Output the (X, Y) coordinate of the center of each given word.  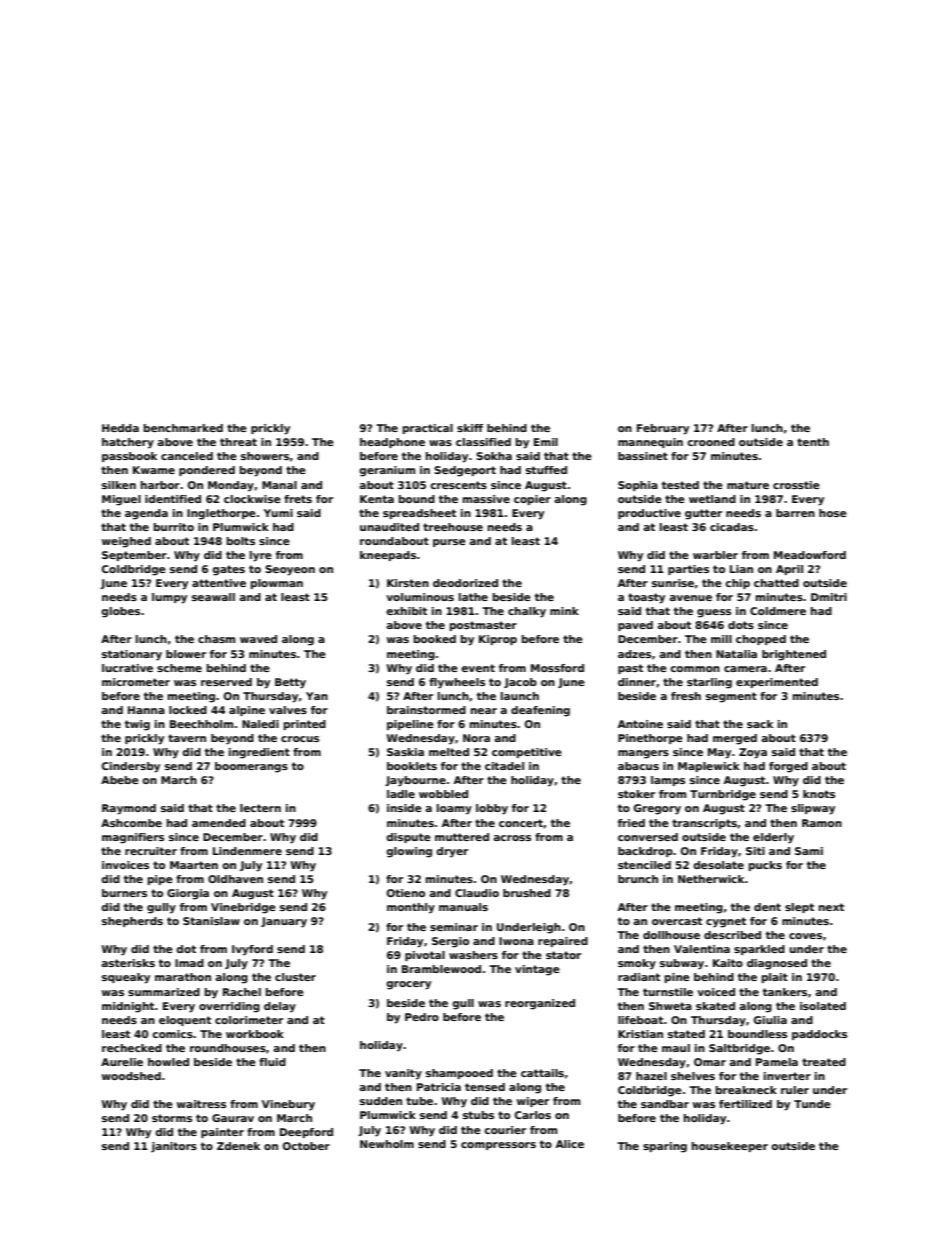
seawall (213, 597)
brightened (794, 655)
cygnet (726, 922)
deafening (540, 711)
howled (168, 1062)
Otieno (406, 893)
